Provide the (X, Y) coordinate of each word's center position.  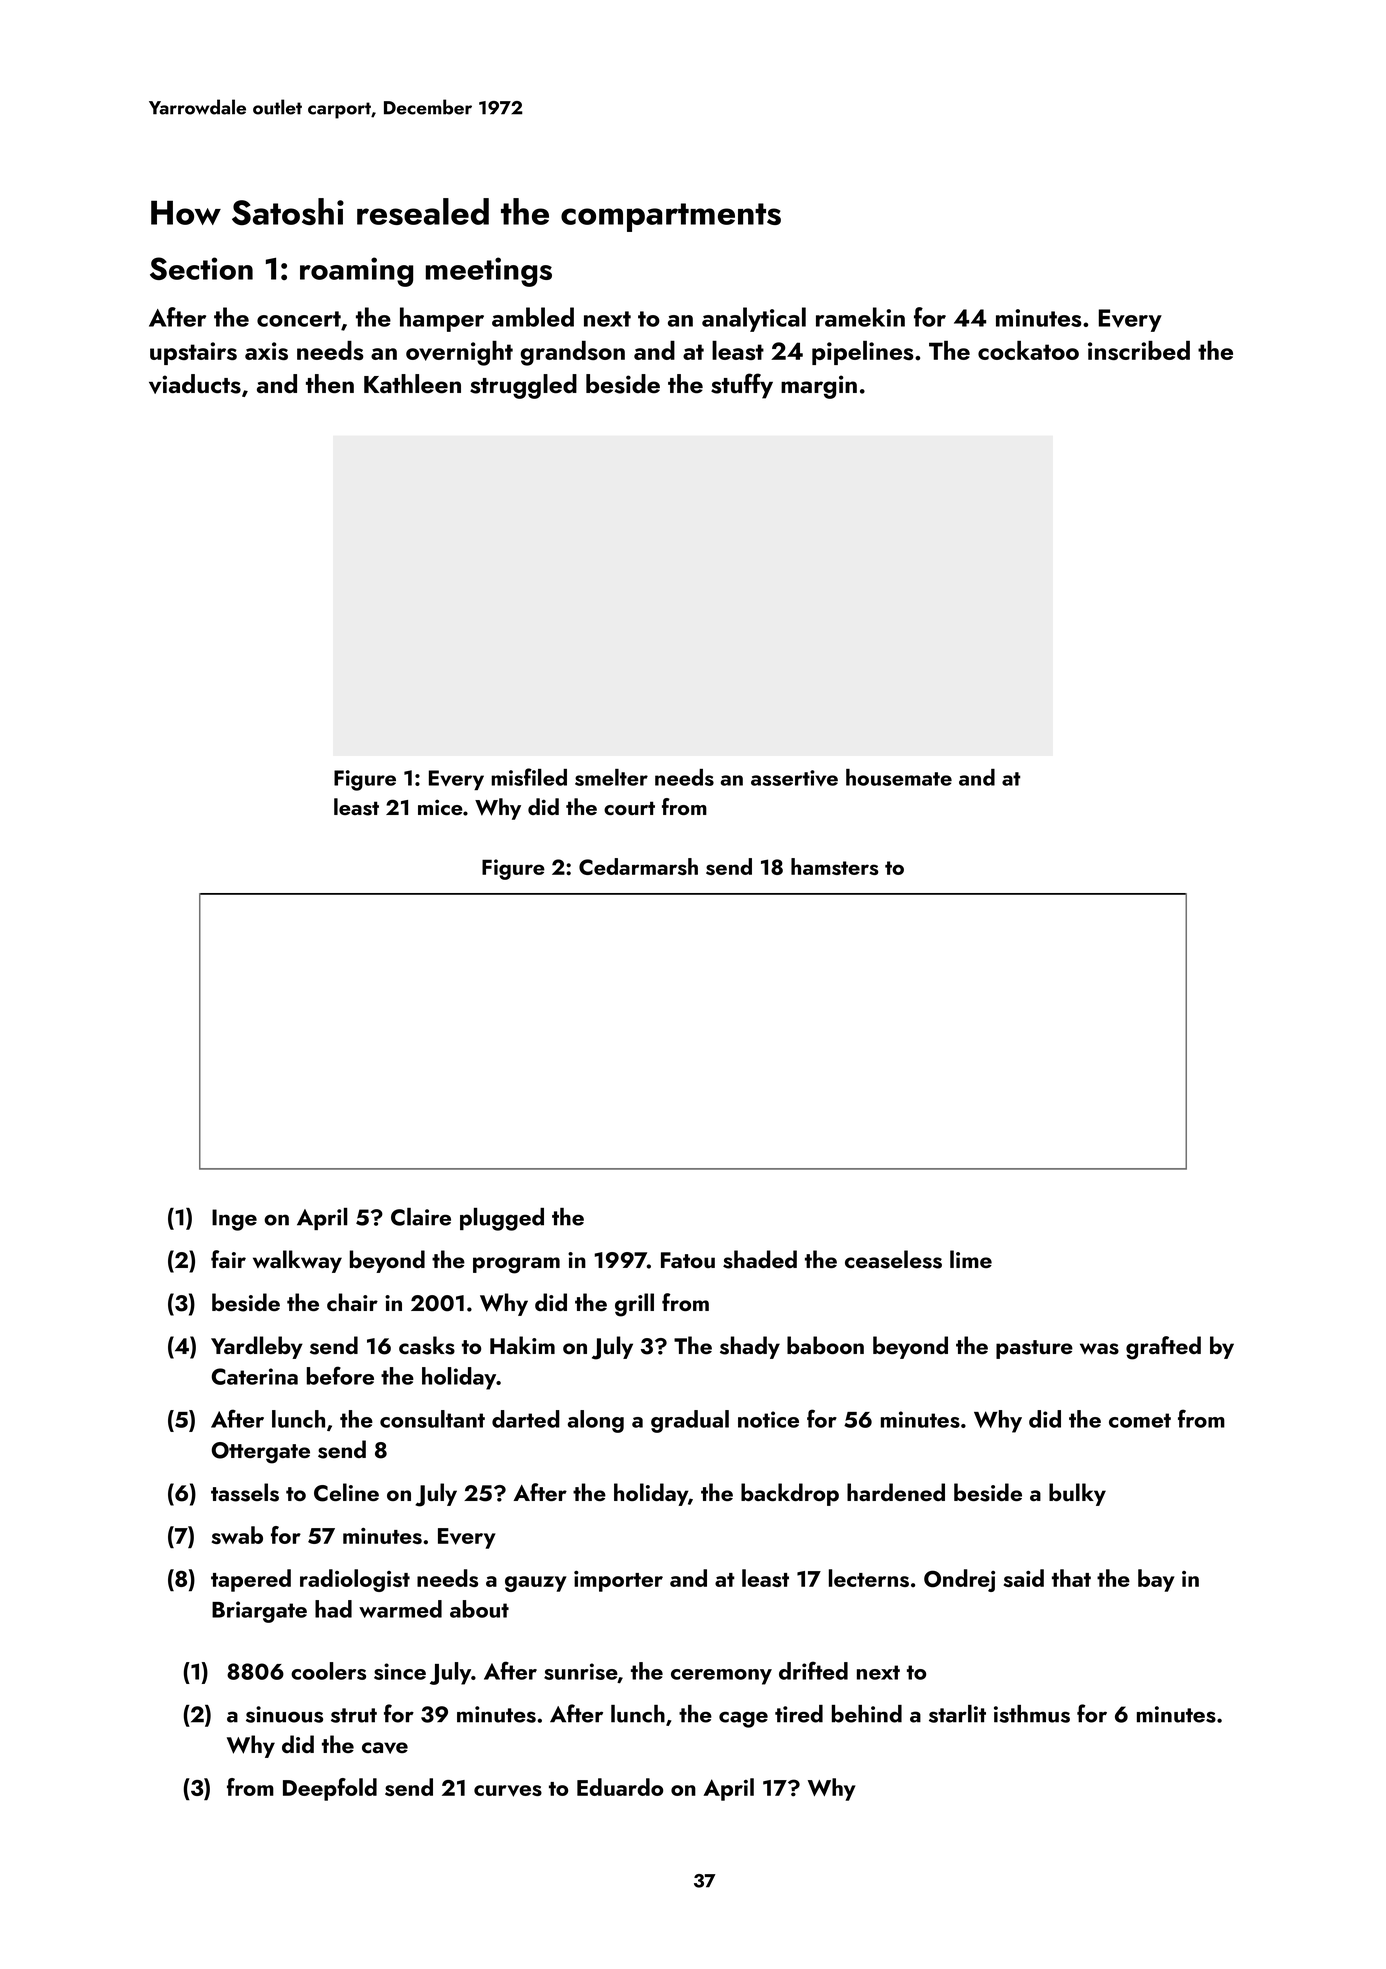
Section (201, 268)
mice (440, 807)
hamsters (834, 866)
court (629, 808)
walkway (297, 1261)
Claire (421, 1217)
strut (354, 1715)
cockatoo (1028, 350)
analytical (754, 319)
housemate (899, 777)
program (516, 1265)
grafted (1163, 1348)
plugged (502, 1219)
